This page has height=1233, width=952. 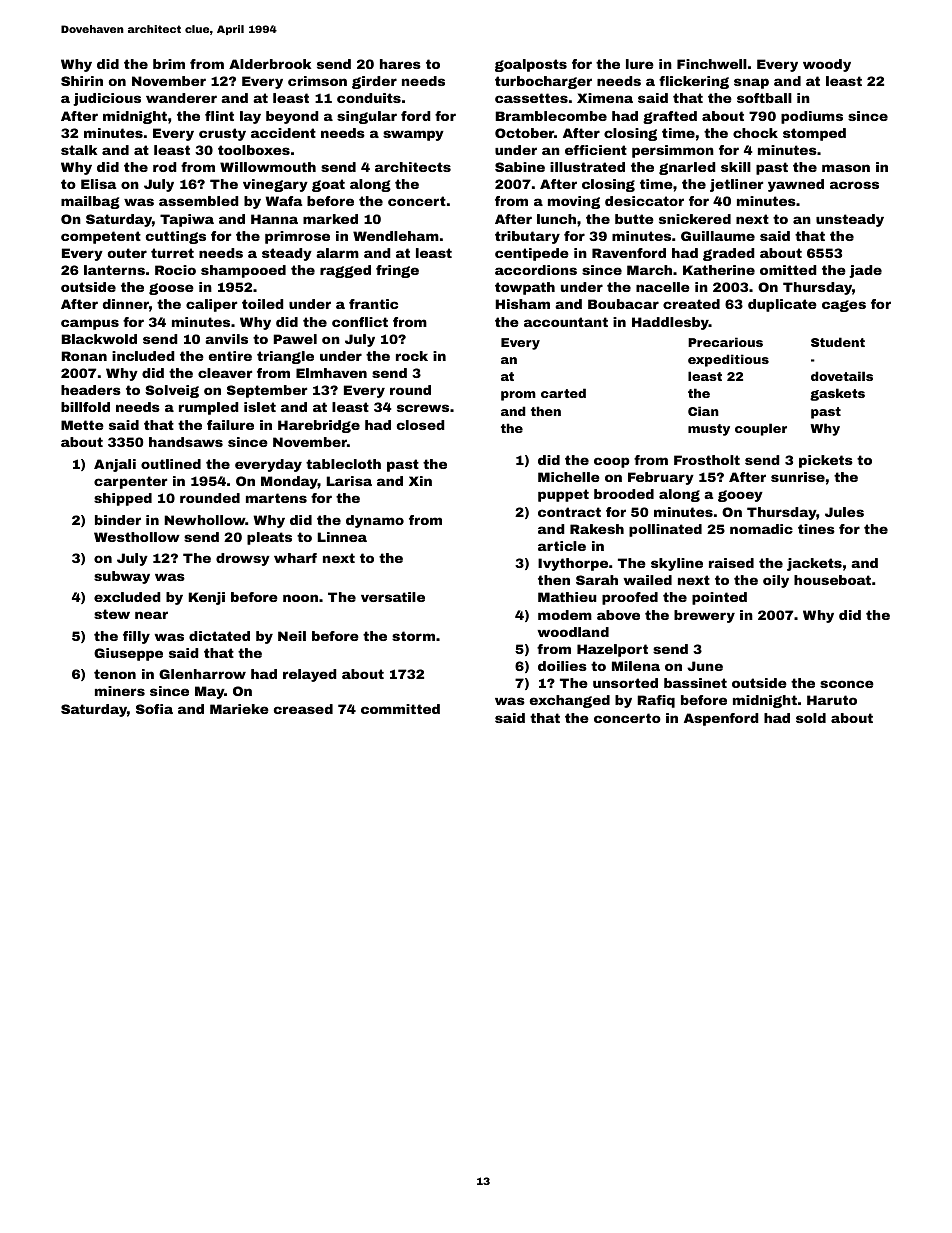 What do you see at coordinates (796, 185) in the page?
I see `yawned` at bounding box center [796, 185].
